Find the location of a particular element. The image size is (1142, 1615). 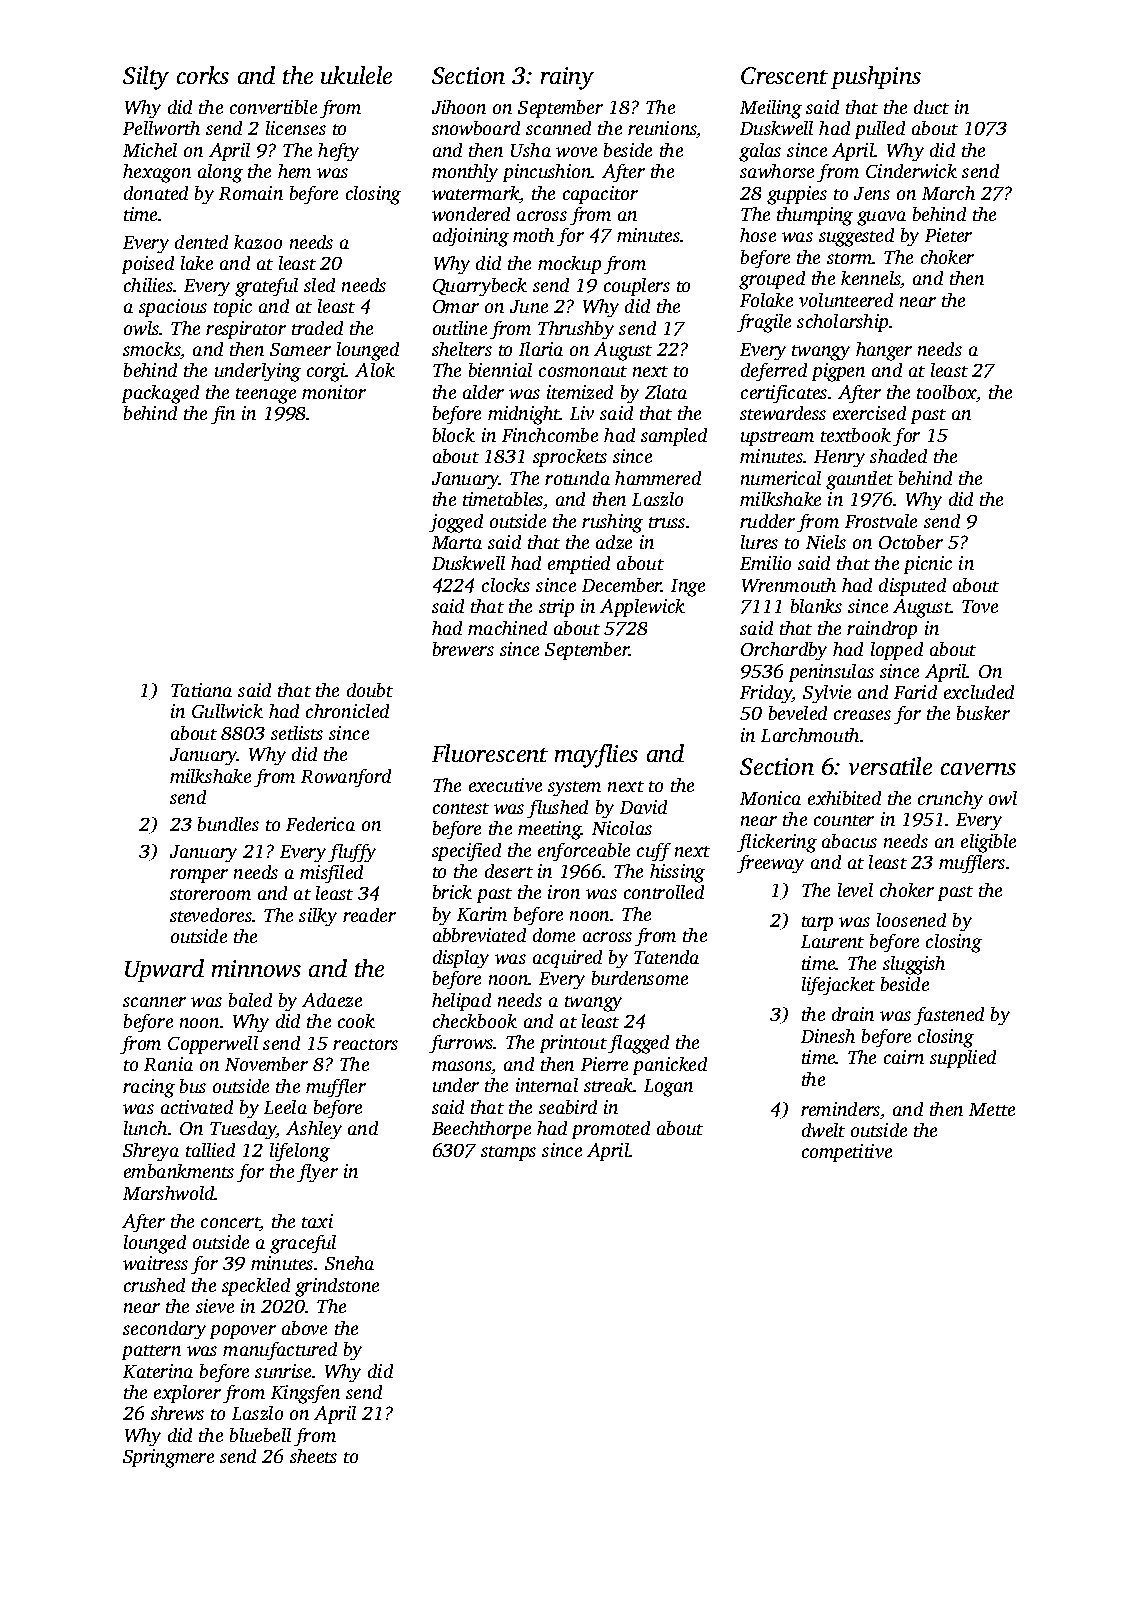

Springmere is located at coordinates (168, 1458).
